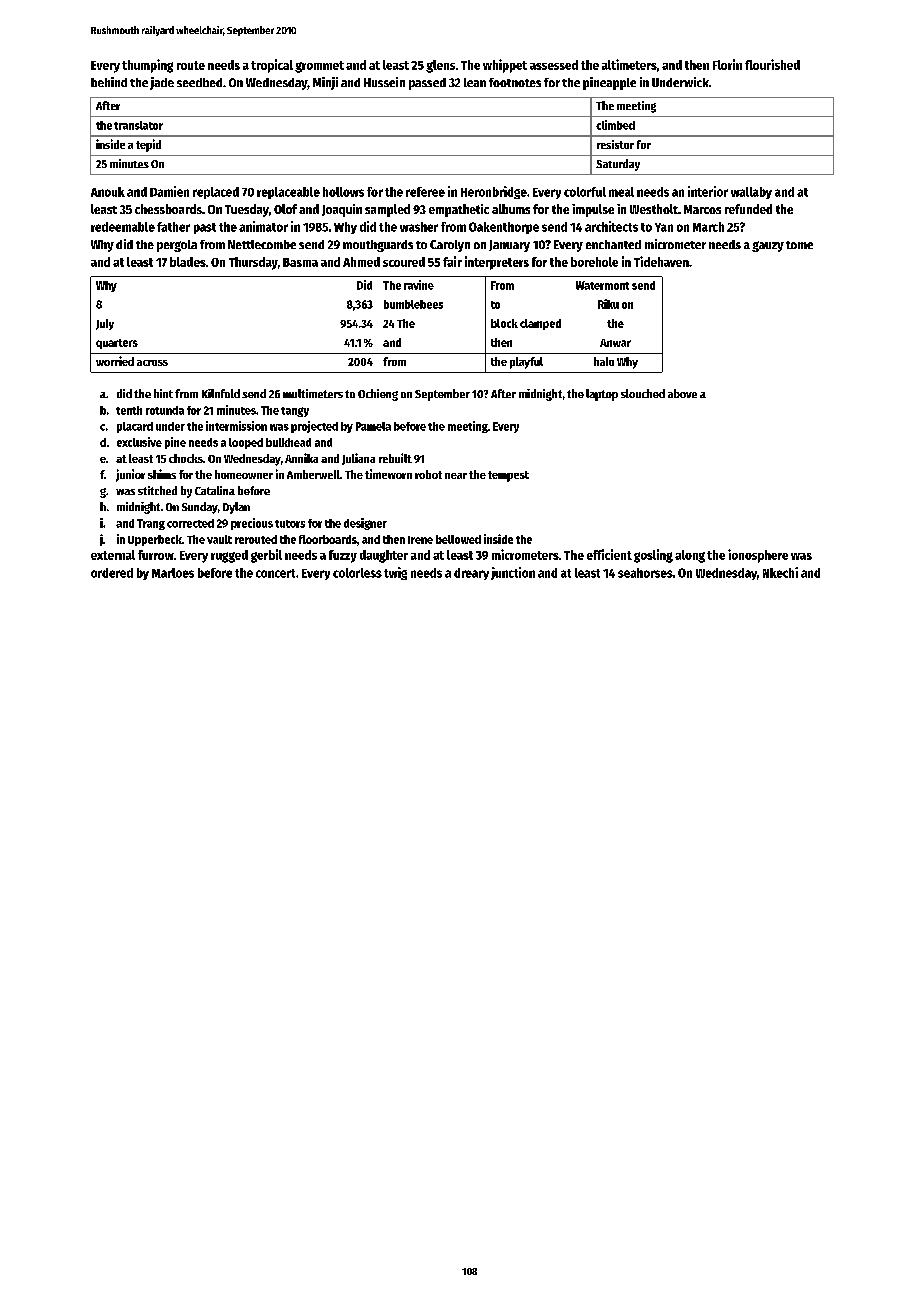  I want to click on above, so click(682, 393).
